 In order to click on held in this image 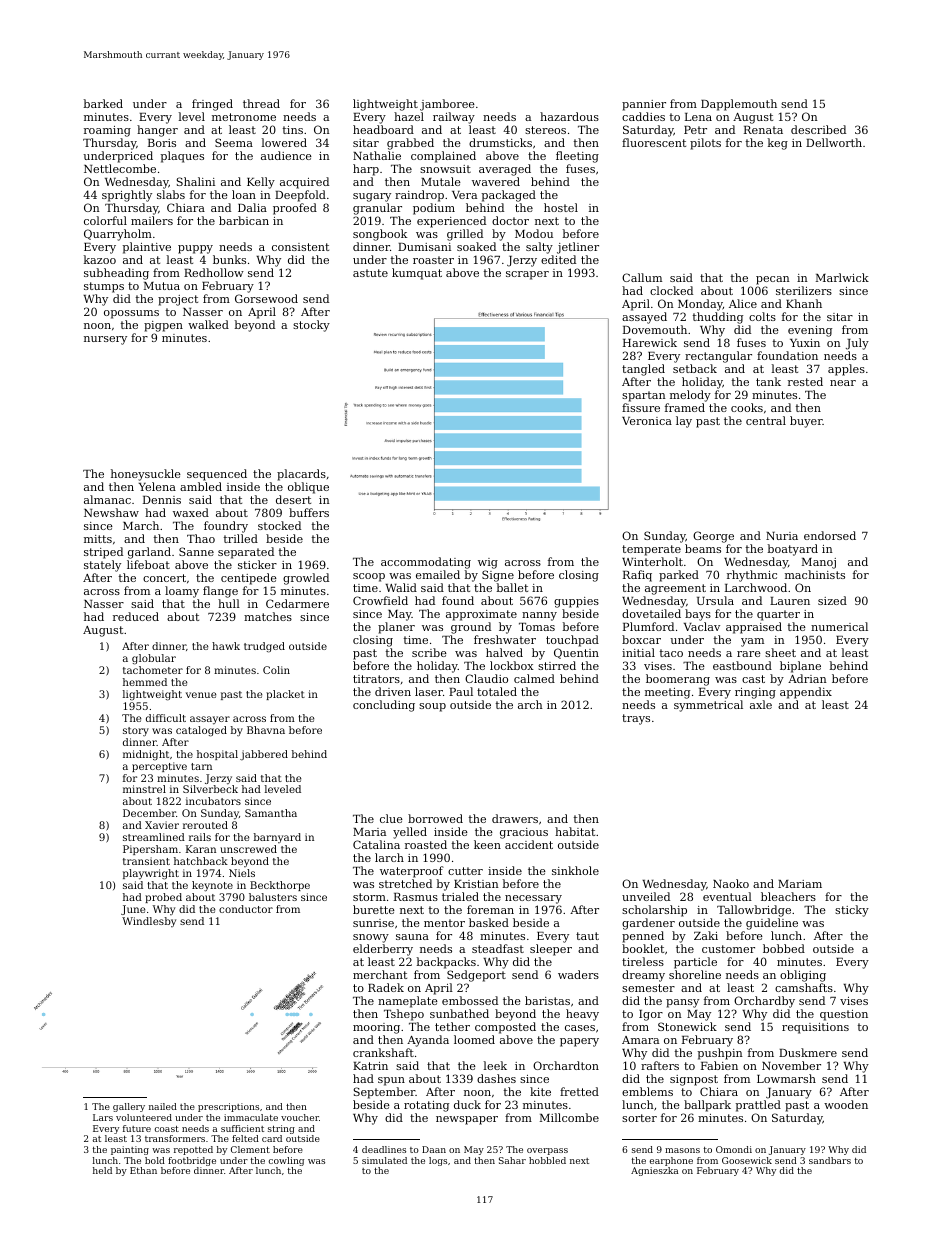, I will do `click(102, 1170)`.
